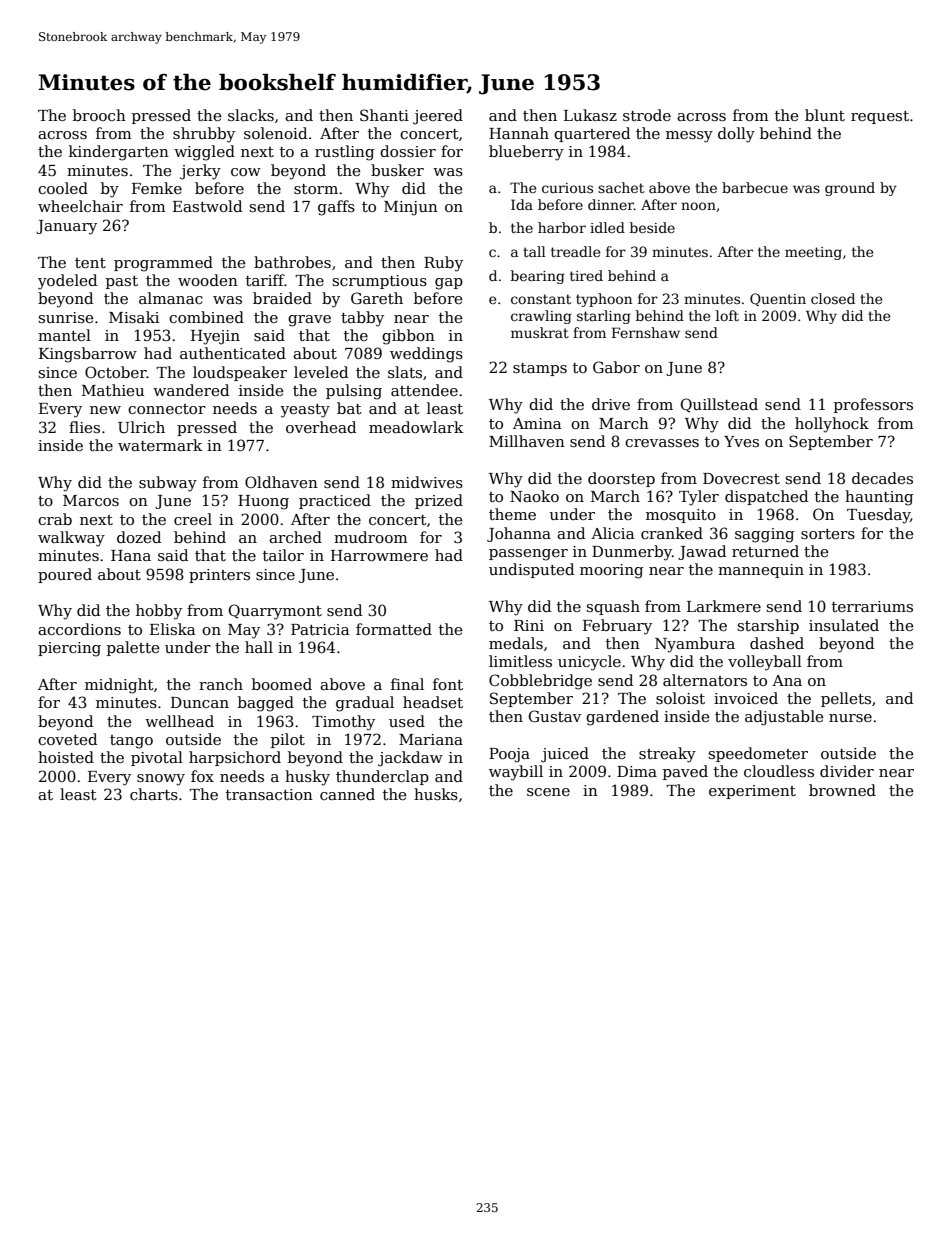  Describe the element at coordinates (305, 411) in the image. I see `yeasty` at that location.
